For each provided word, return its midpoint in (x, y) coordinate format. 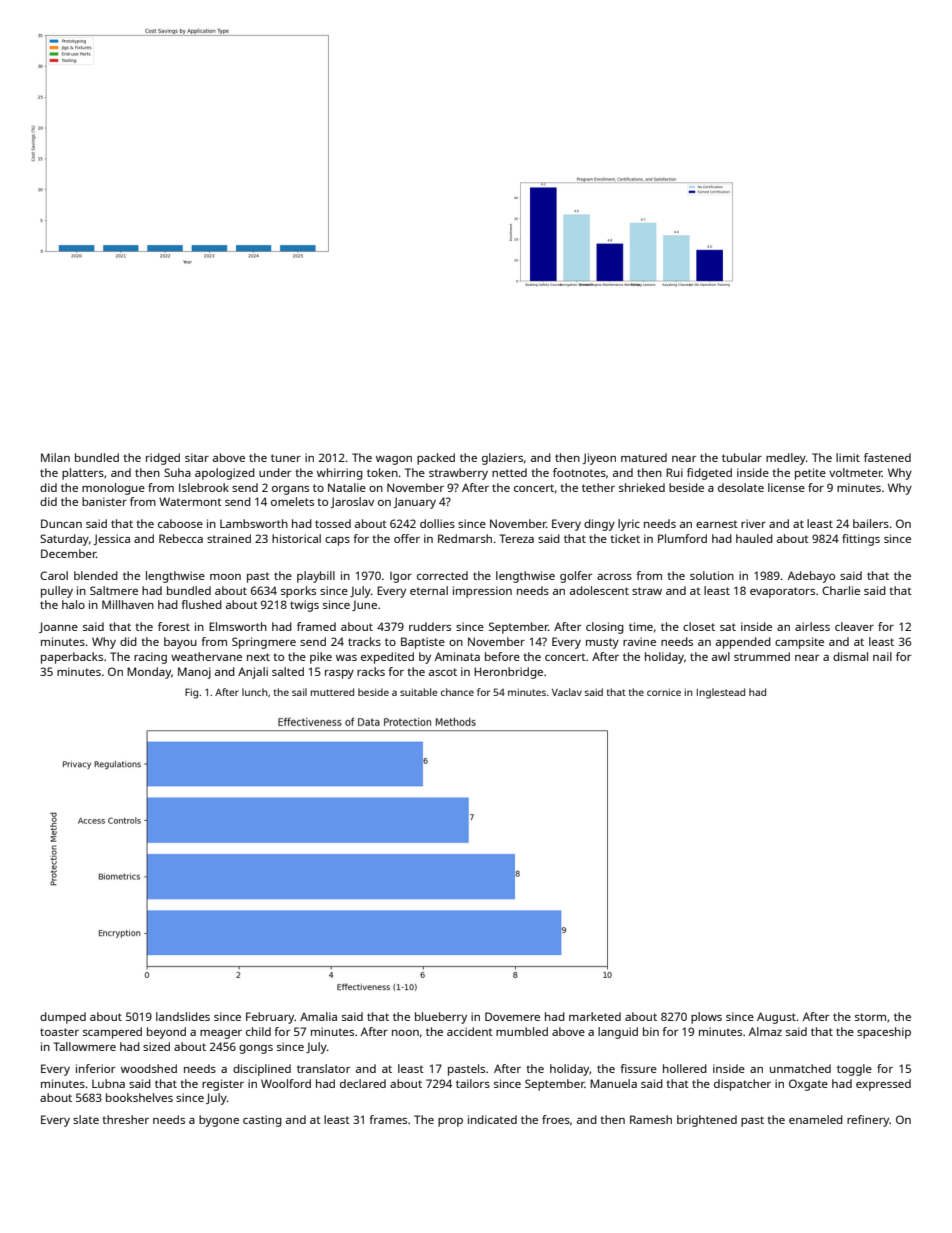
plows (706, 1018)
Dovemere (512, 1016)
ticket (625, 538)
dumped (63, 1018)
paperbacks (72, 658)
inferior (95, 1068)
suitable (418, 692)
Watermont (190, 501)
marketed (595, 1016)
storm (870, 1017)
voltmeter (855, 472)
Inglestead (721, 693)
